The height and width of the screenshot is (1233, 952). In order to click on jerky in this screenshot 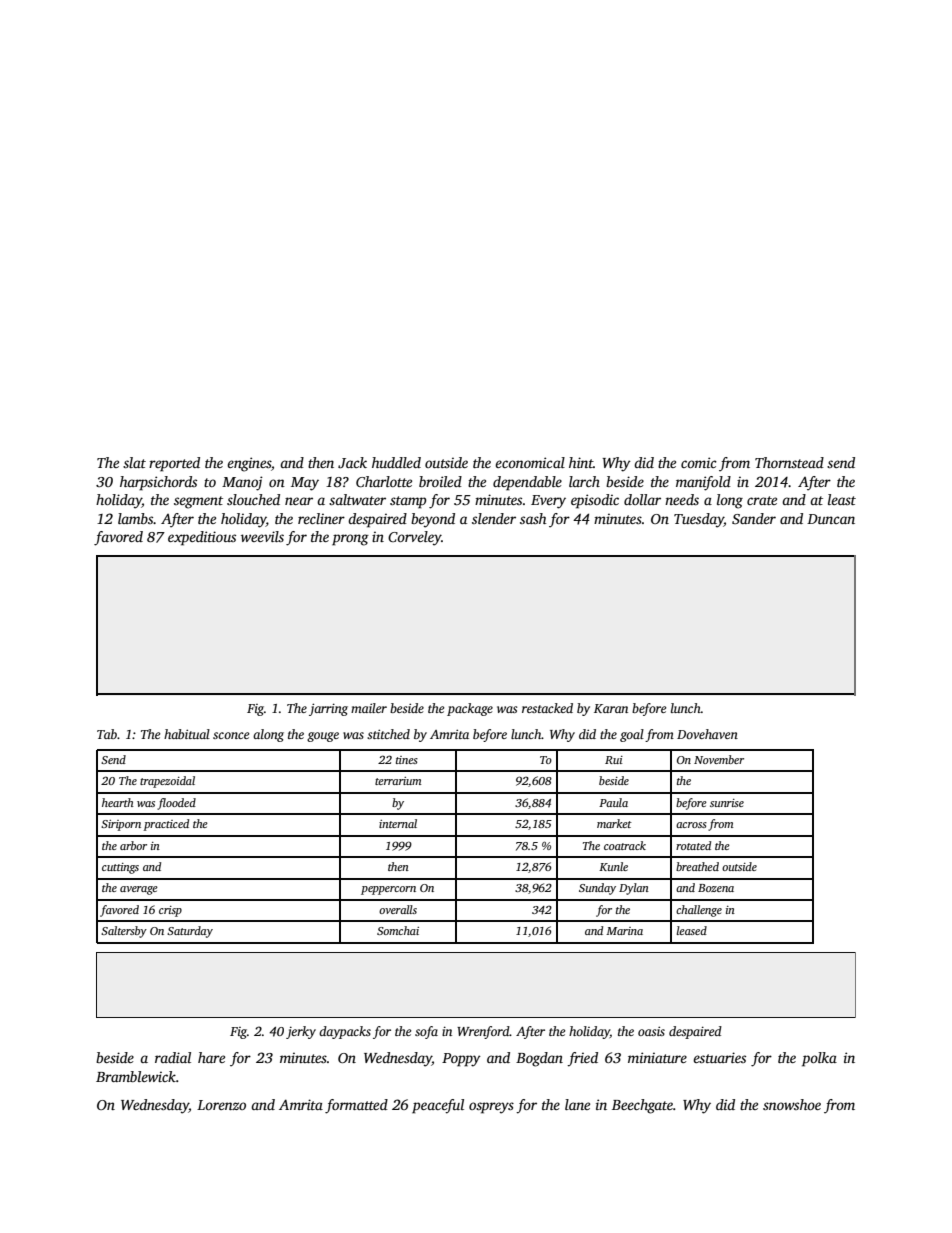, I will do `click(301, 1032)`.
